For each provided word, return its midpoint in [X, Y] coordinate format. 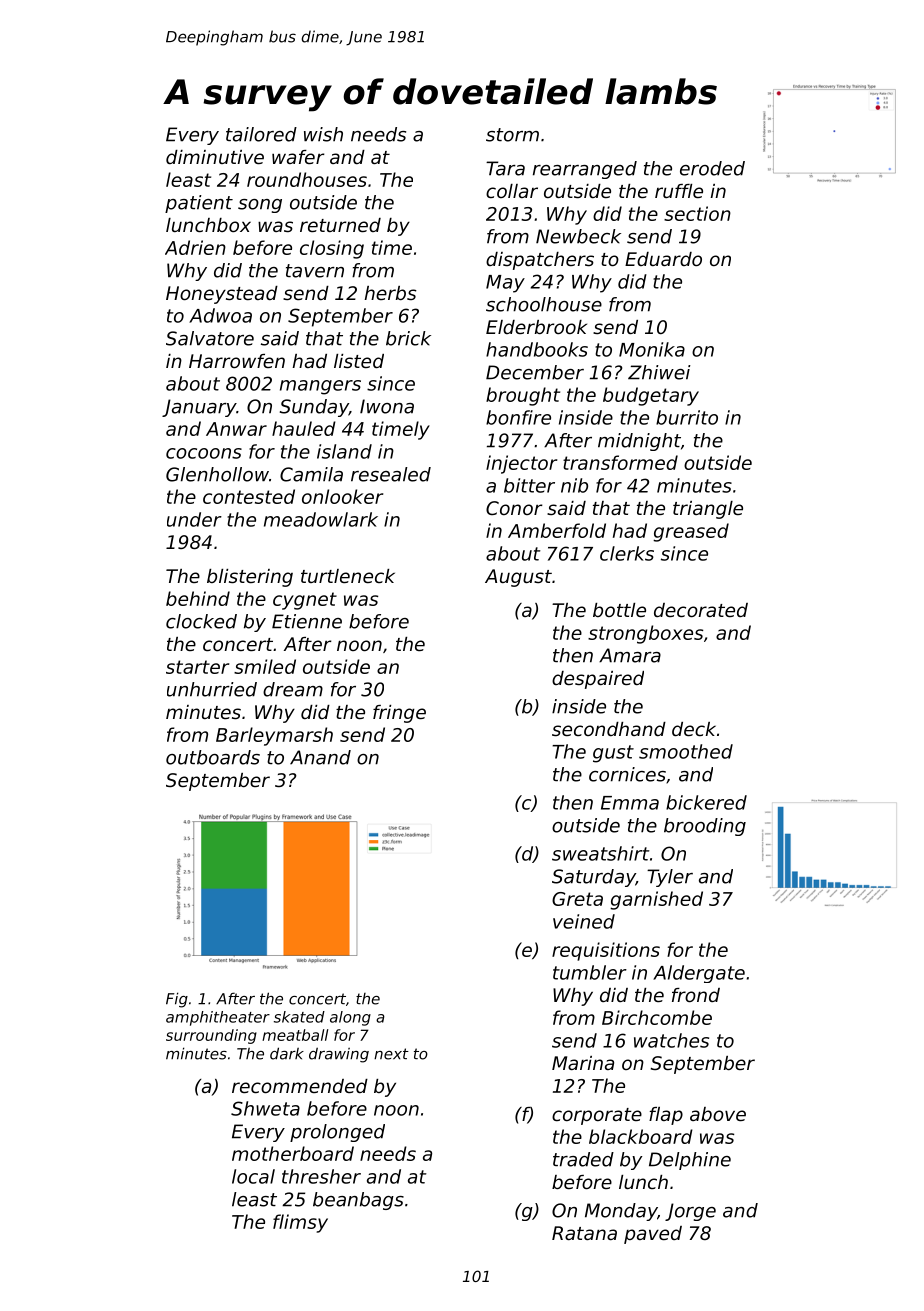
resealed [391, 474]
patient [199, 204]
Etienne [307, 621]
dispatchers [540, 261]
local [253, 1176]
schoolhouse [544, 304]
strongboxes [645, 634]
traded [583, 1159]
